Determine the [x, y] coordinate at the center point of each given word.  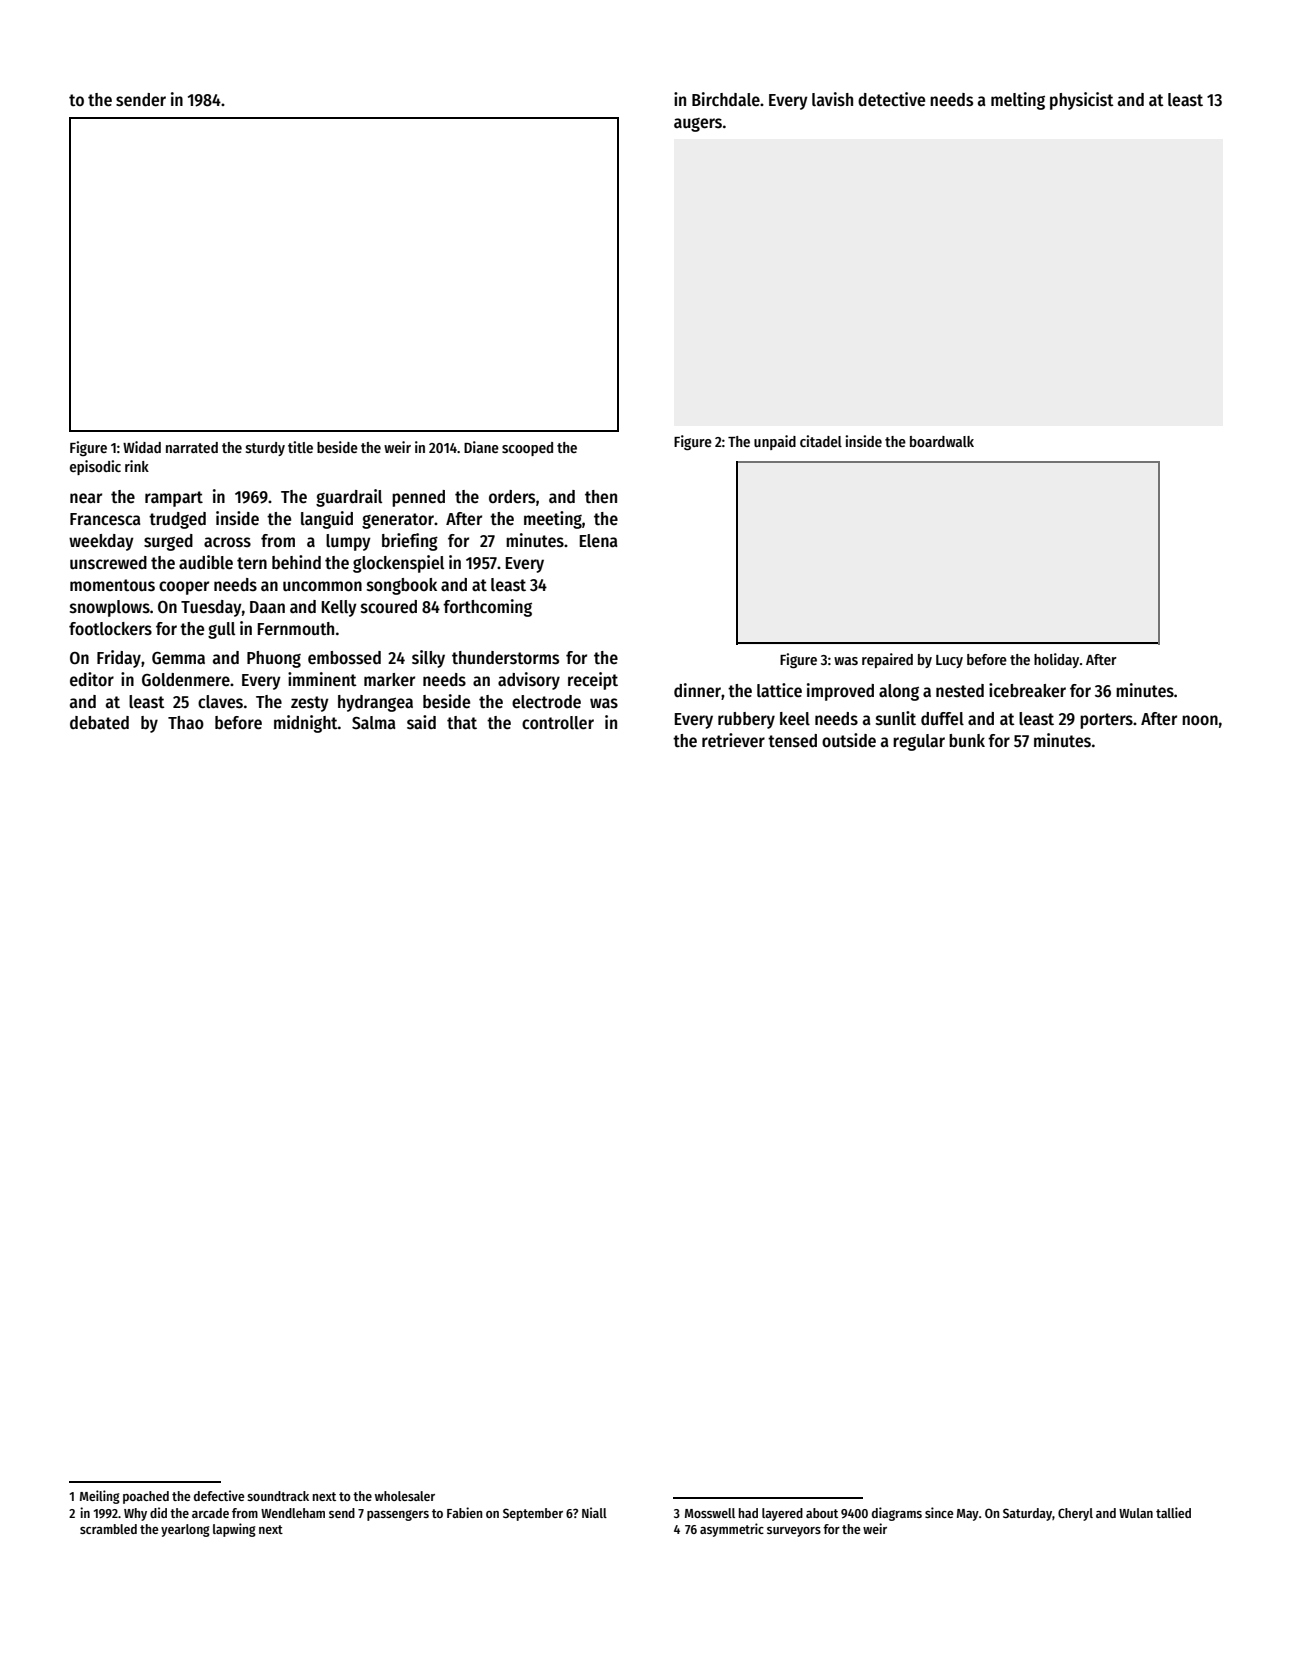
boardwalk [942, 441]
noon [1200, 720]
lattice [779, 690]
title [300, 447]
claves [220, 702]
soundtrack [278, 1496]
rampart [174, 499]
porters [1106, 721]
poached [146, 1497]
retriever [733, 740]
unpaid [775, 442]
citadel [821, 441]
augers [698, 125]
